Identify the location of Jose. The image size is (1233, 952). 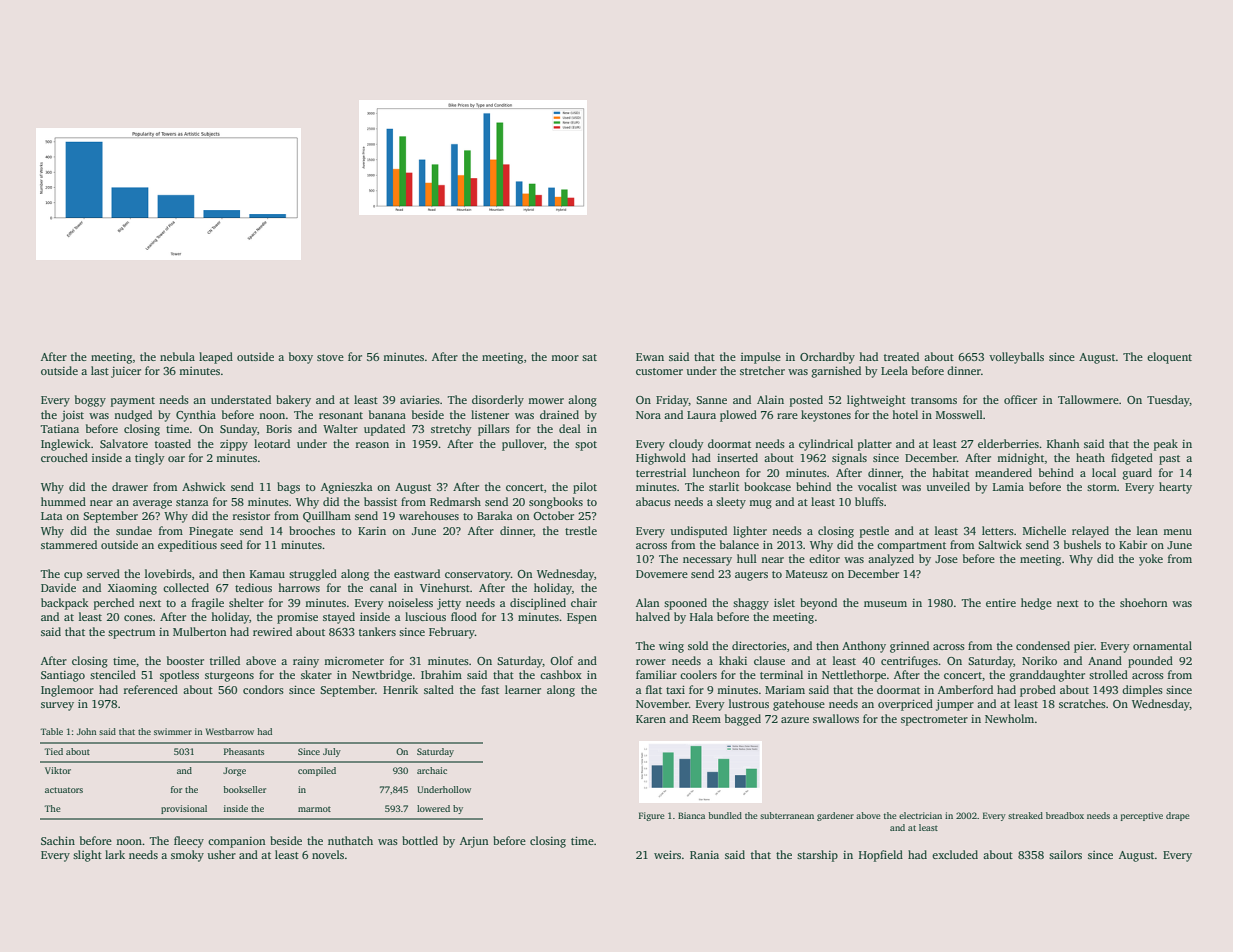
(946, 559).
